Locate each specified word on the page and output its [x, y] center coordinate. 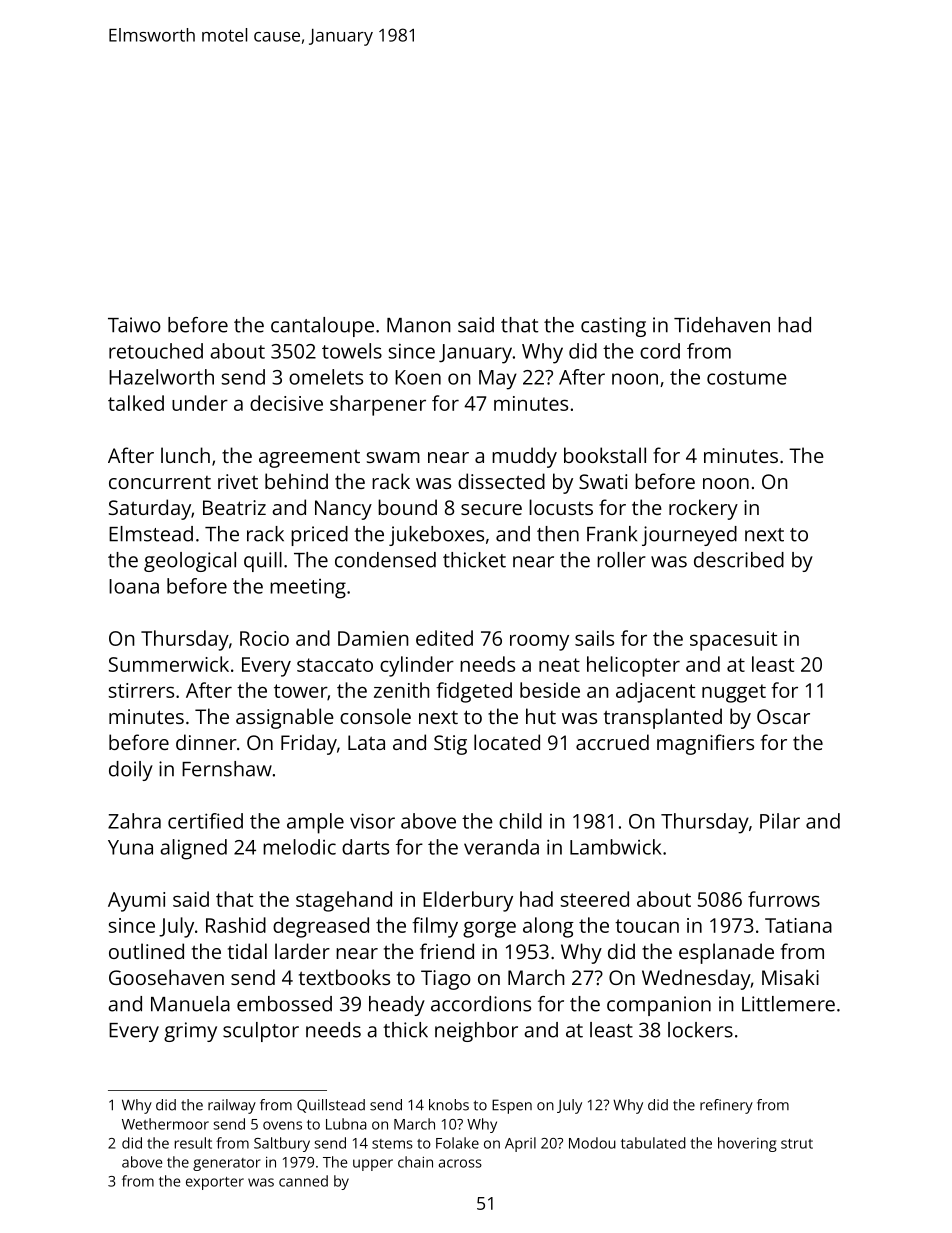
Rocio [264, 638]
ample [315, 823]
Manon [419, 325]
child [520, 821]
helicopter [633, 666]
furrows [784, 899]
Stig [450, 745]
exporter [215, 1183]
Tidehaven [722, 325]
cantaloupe [322, 327]
